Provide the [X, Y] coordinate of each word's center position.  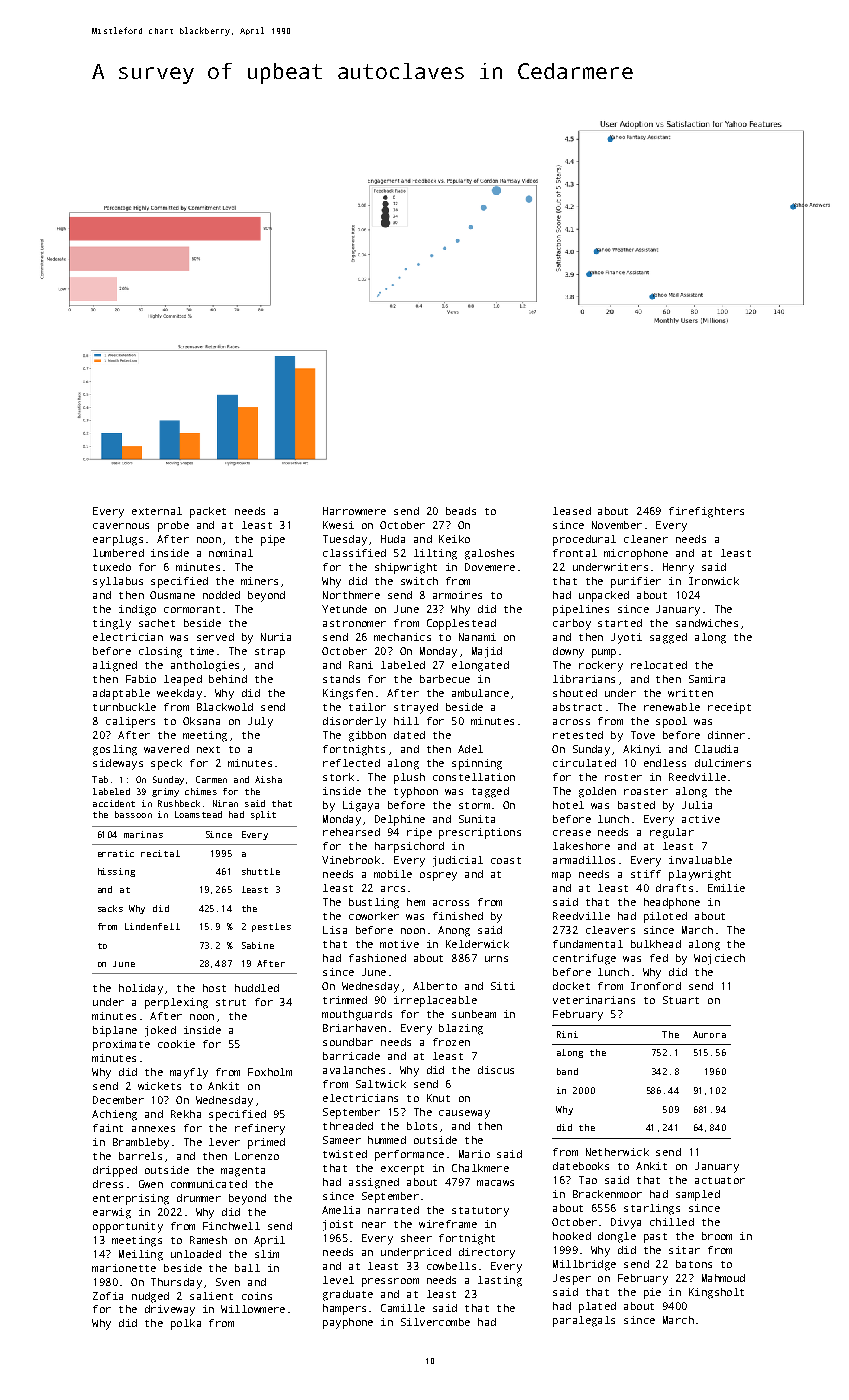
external [157, 511]
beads [461, 511]
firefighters [706, 512]
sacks [110, 908]
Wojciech [719, 959]
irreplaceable [435, 1001]
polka [186, 1324]
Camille [403, 1308]
